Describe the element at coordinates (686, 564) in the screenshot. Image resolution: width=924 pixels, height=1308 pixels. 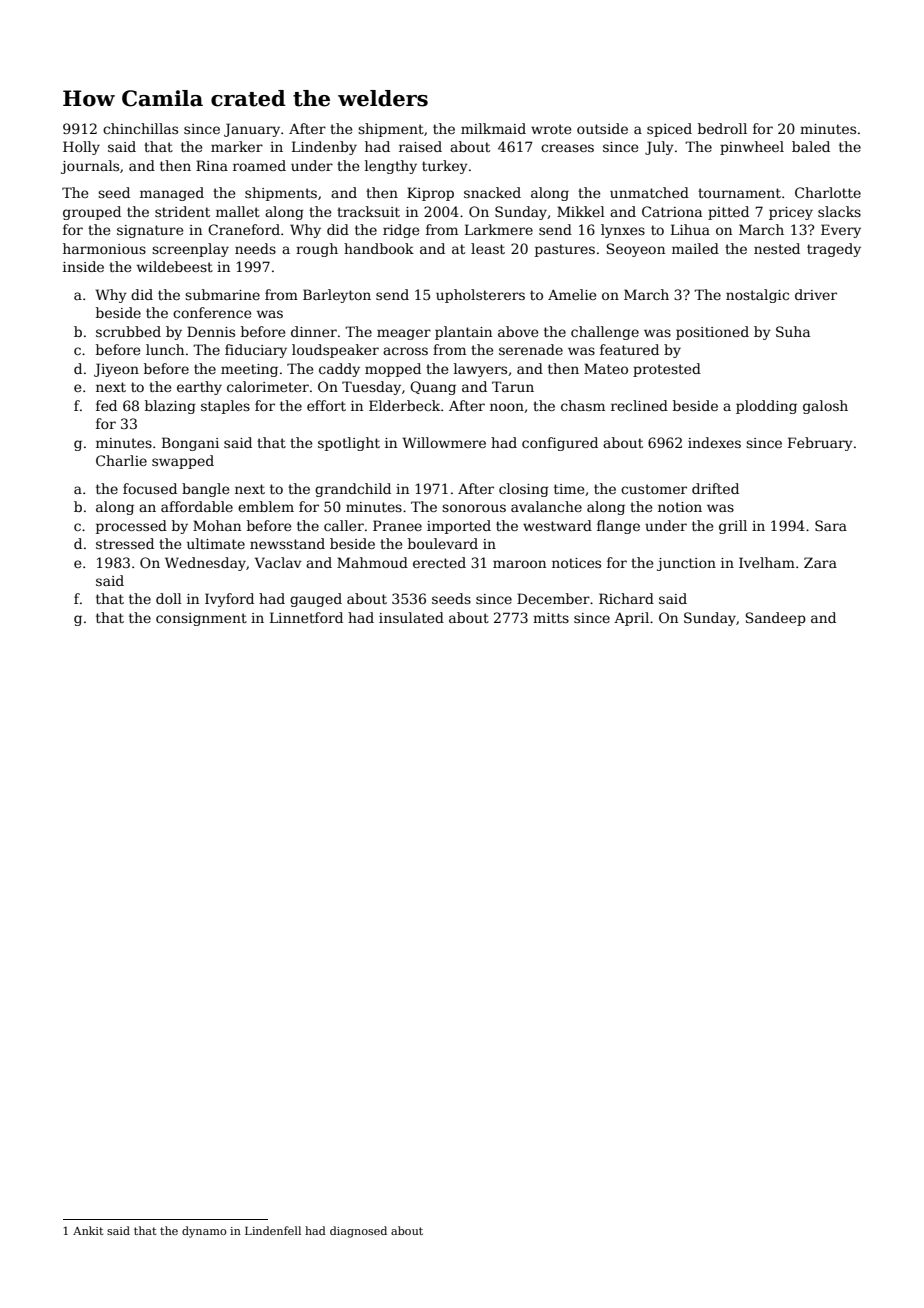
I see `junction` at that location.
